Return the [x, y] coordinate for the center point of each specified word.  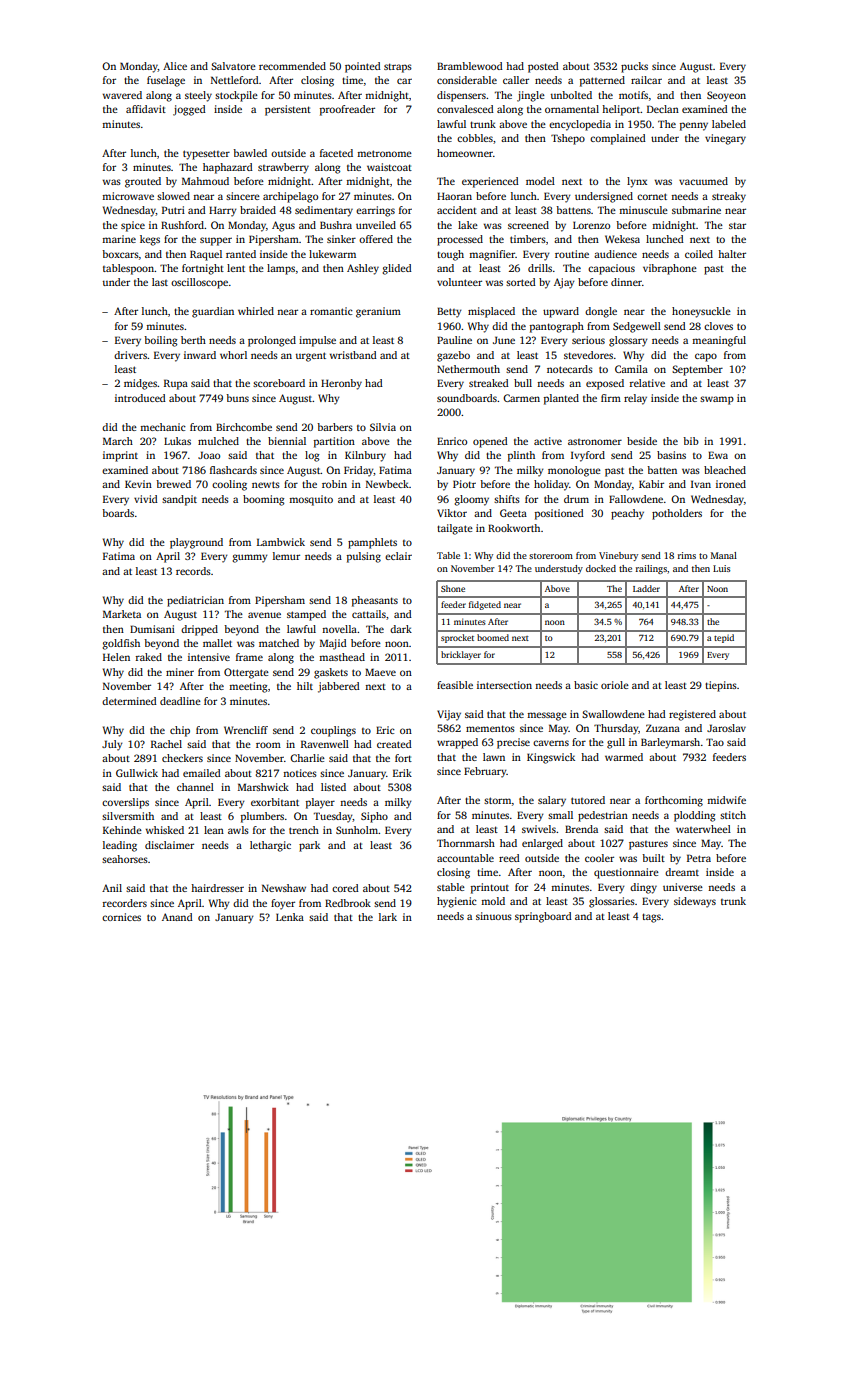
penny [694, 126]
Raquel [206, 255]
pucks [634, 67]
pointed [363, 67]
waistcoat [389, 167]
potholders [677, 514]
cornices [121, 917]
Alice [175, 66]
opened [490, 442]
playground [196, 543]
